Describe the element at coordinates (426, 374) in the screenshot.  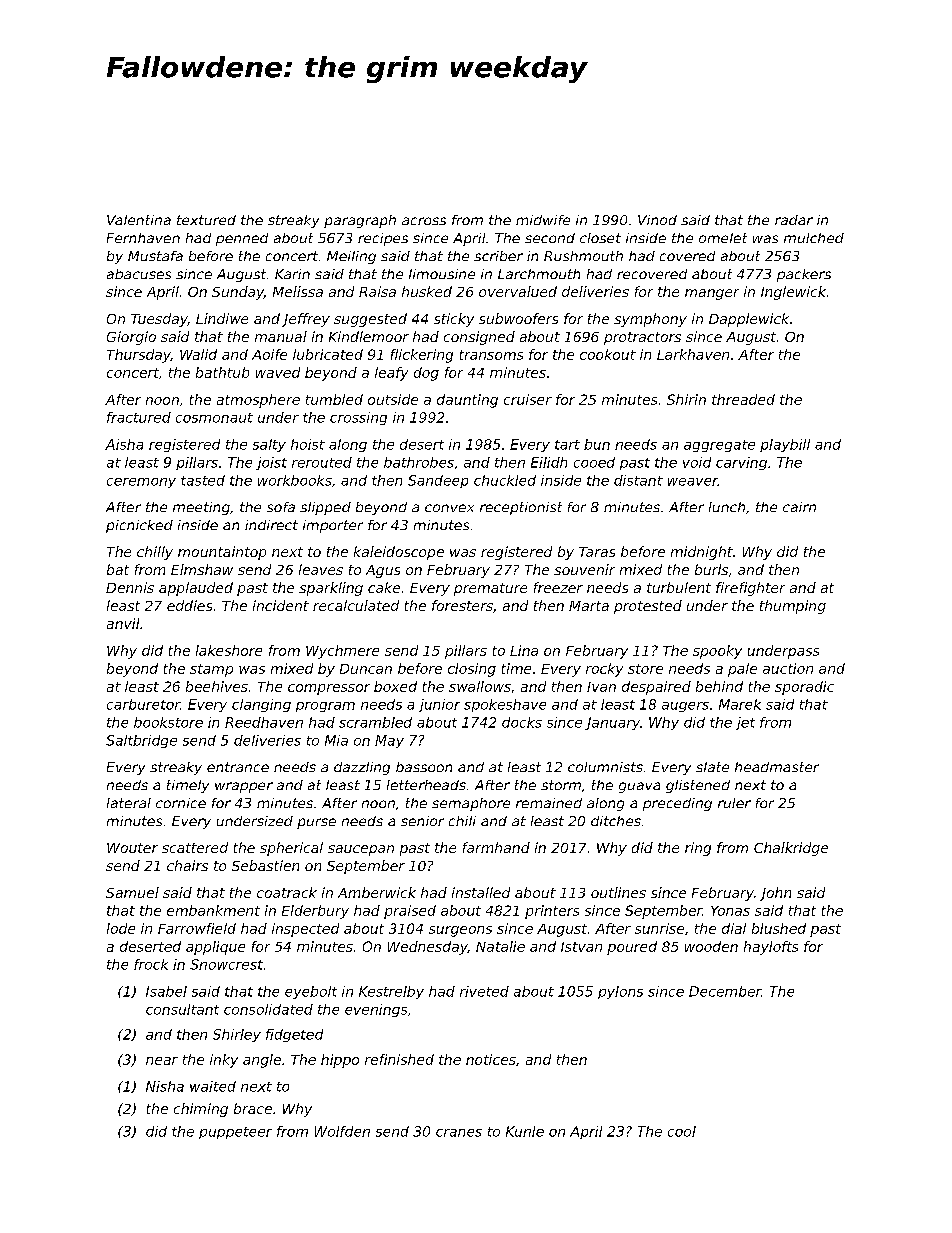
I see `dog` at that location.
